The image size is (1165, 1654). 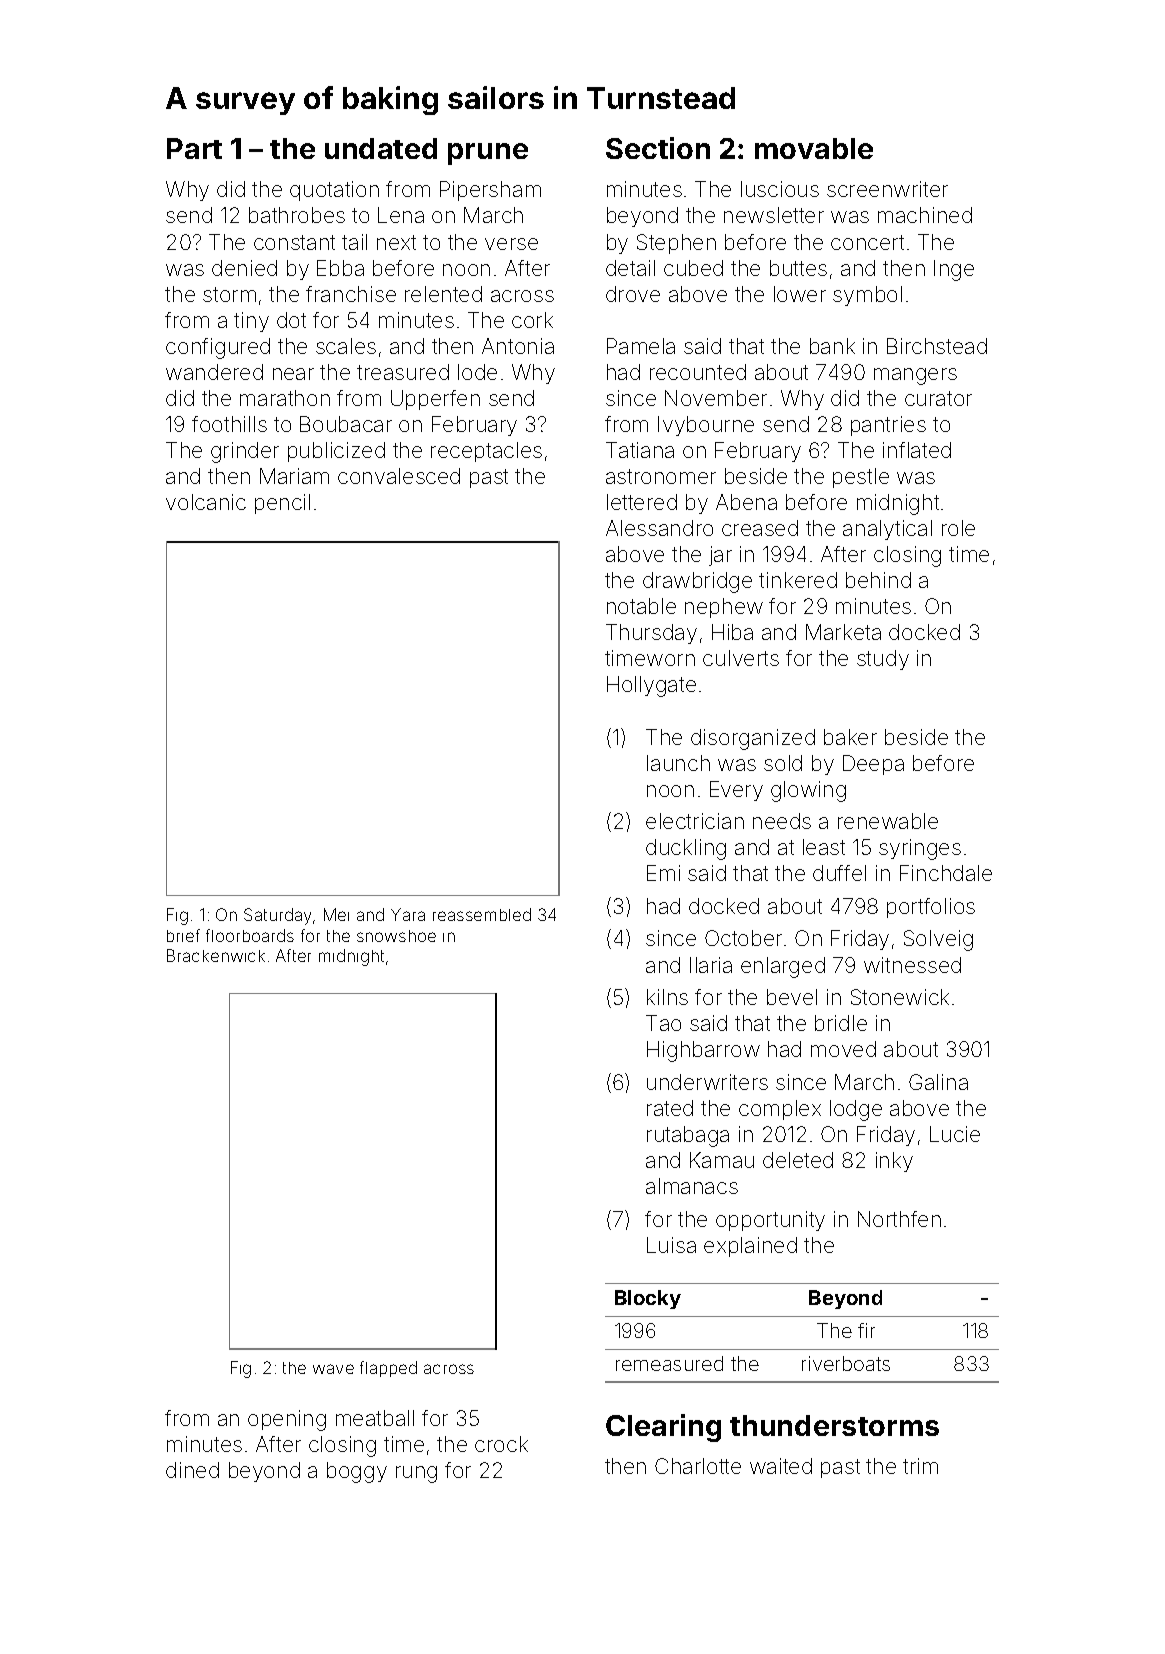 What do you see at coordinates (846, 1363) in the document?
I see `riverboats` at bounding box center [846, 1363].
